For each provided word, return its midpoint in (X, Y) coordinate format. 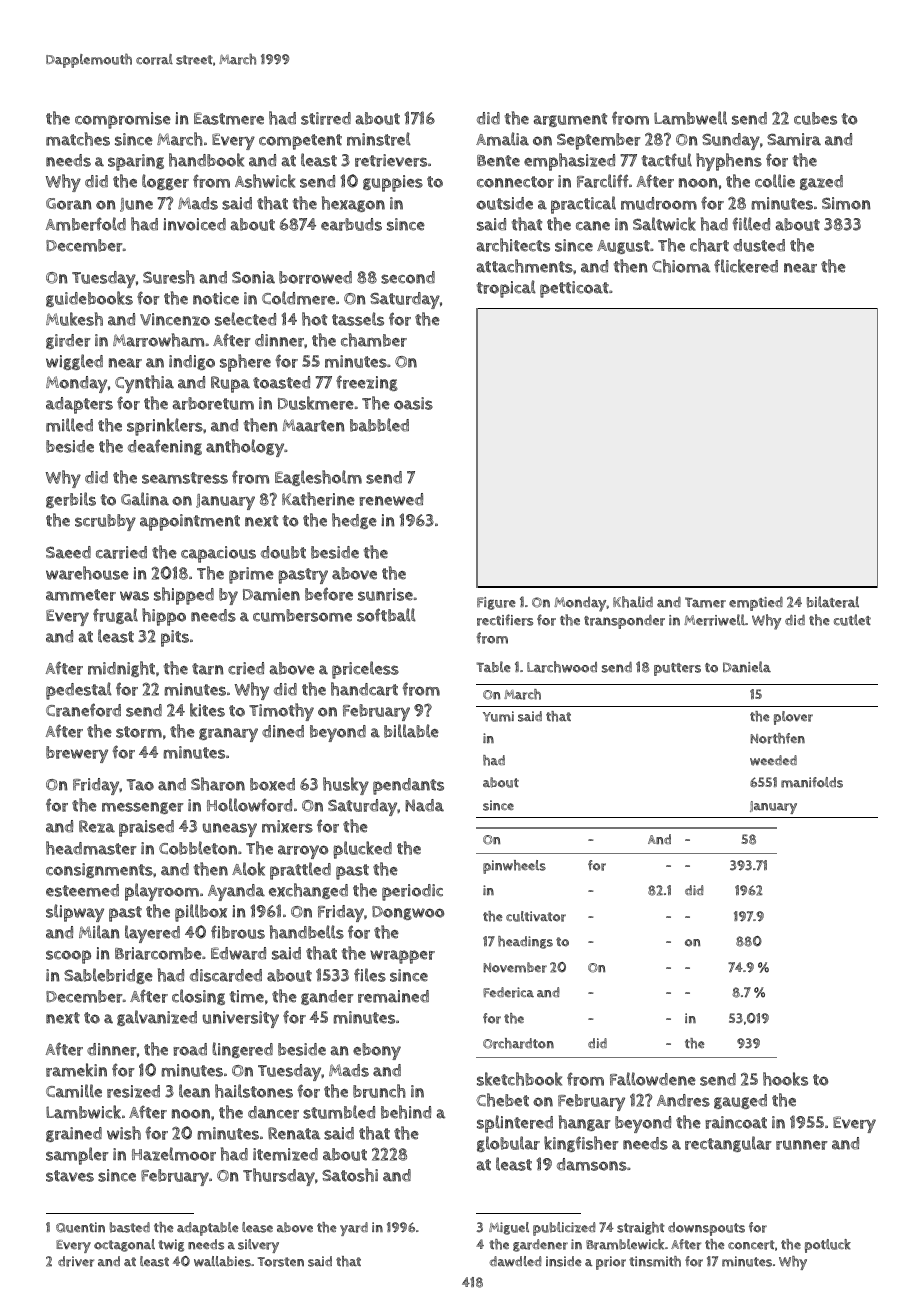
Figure (496, 603)
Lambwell (690, 118)
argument (570, 120)
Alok (248, 869)
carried (121, 552)
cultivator (536, 916)
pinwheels (514, 867)
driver (76, 1261)
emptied (756, 604)
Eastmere (229, 118)
